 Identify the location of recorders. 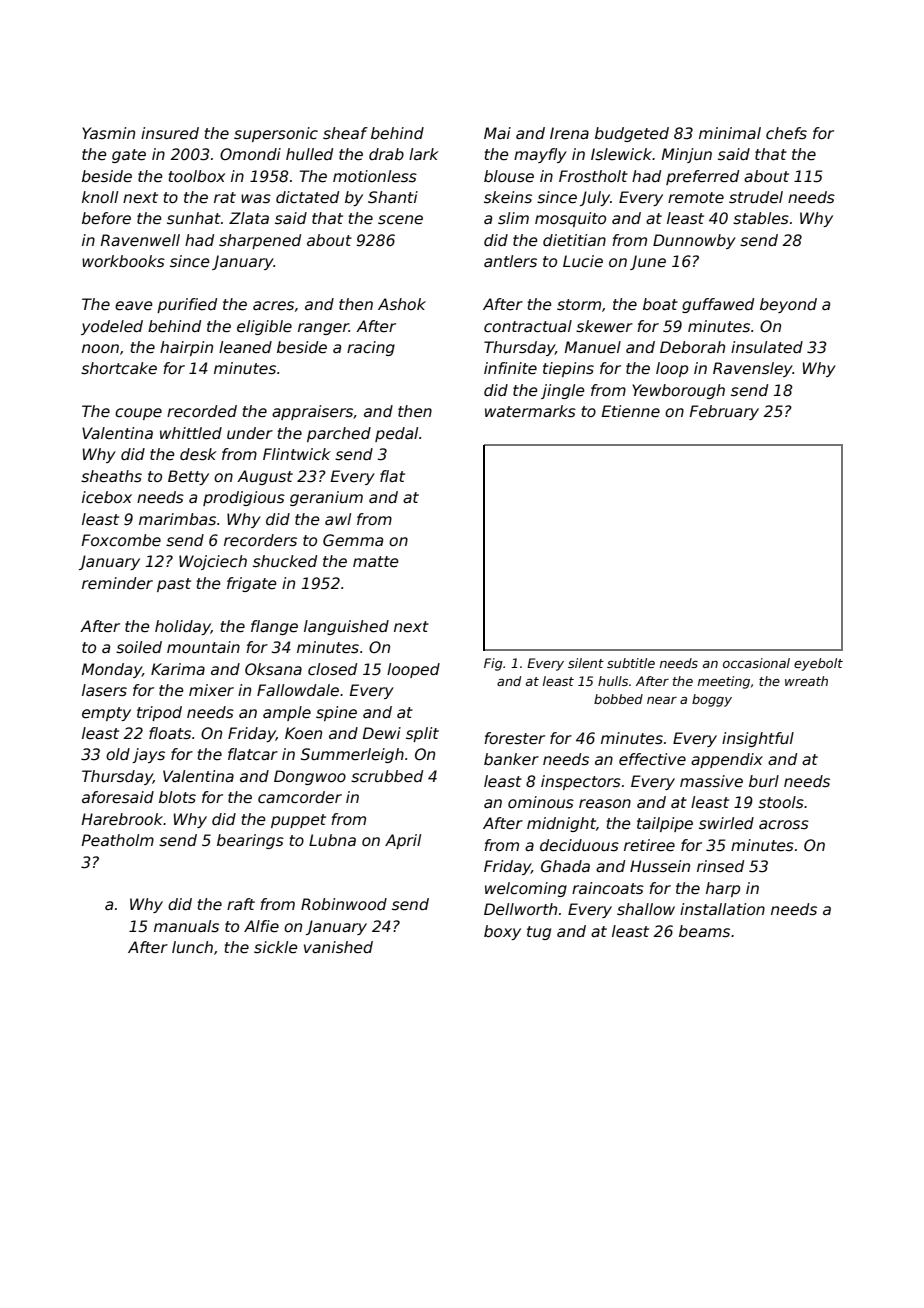
(260, 540).
